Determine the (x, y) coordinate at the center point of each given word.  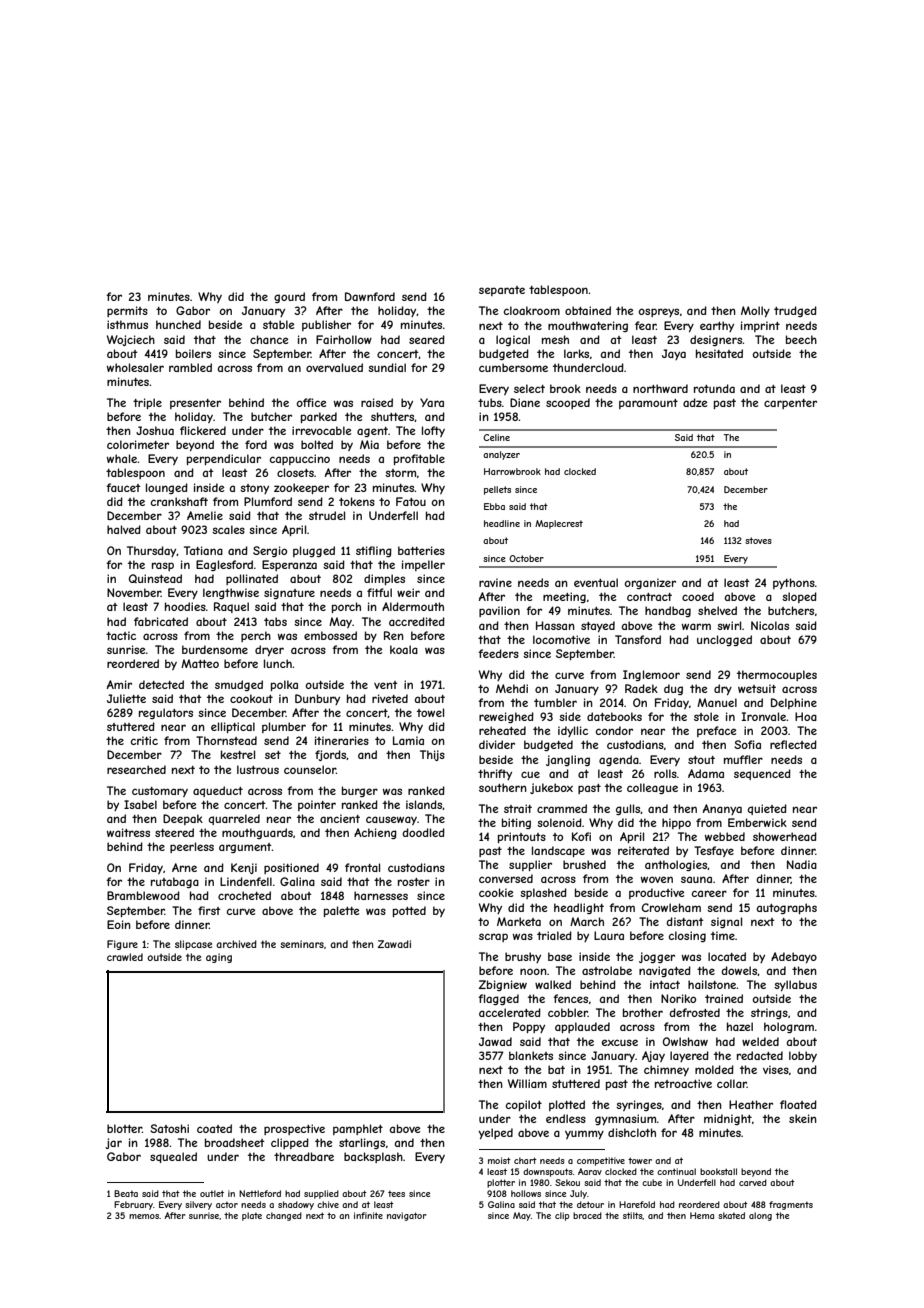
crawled (125, 957)
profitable (419, 459)
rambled (190, 367)
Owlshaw (685, 1041)
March (587, 921)
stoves (758, 540)
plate (252, 1216)
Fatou (411, 501)
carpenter (790, 404)
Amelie (205, 515)
